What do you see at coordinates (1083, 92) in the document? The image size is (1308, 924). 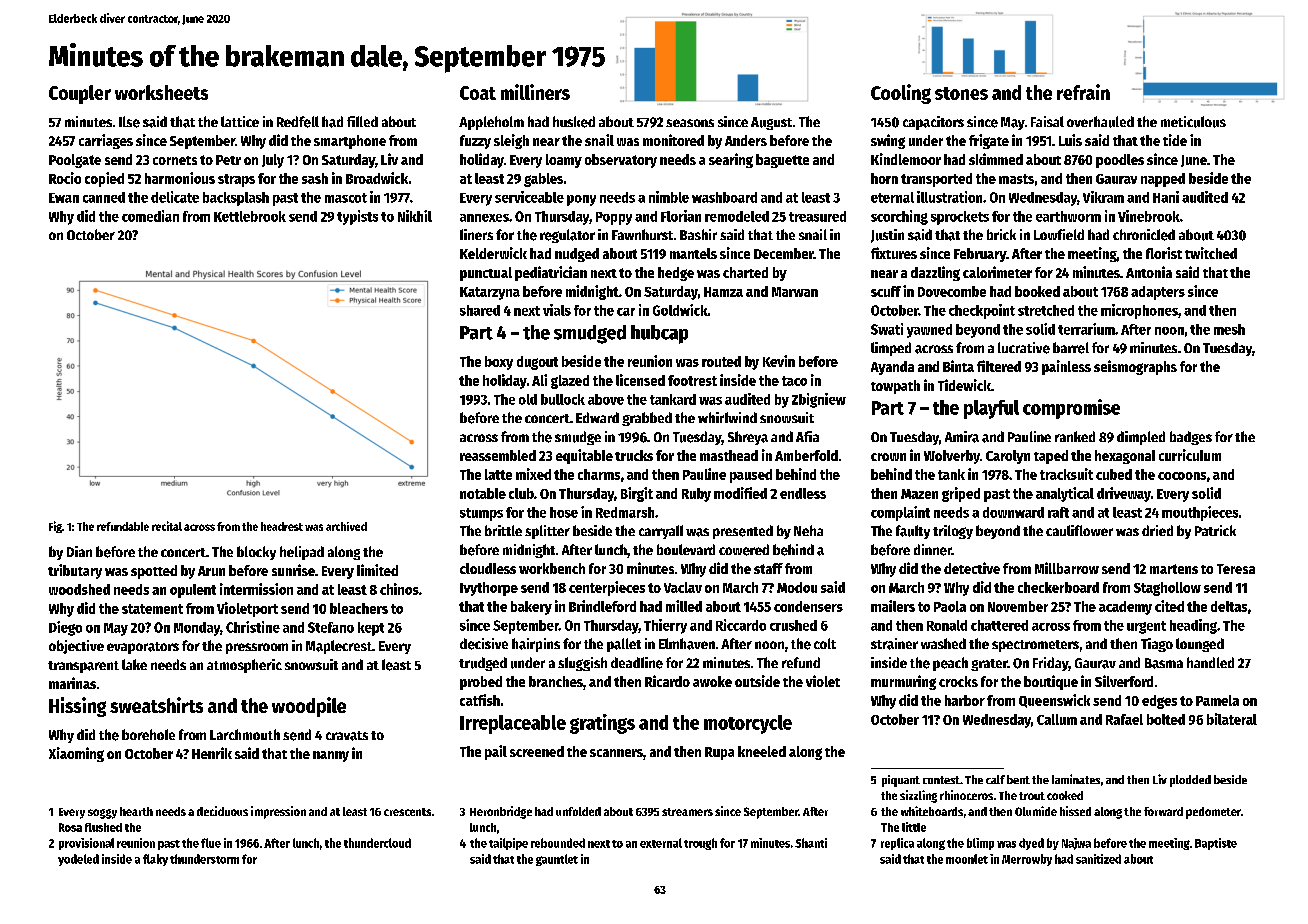 I see `refrain` at bounding box center [1083, 92].
